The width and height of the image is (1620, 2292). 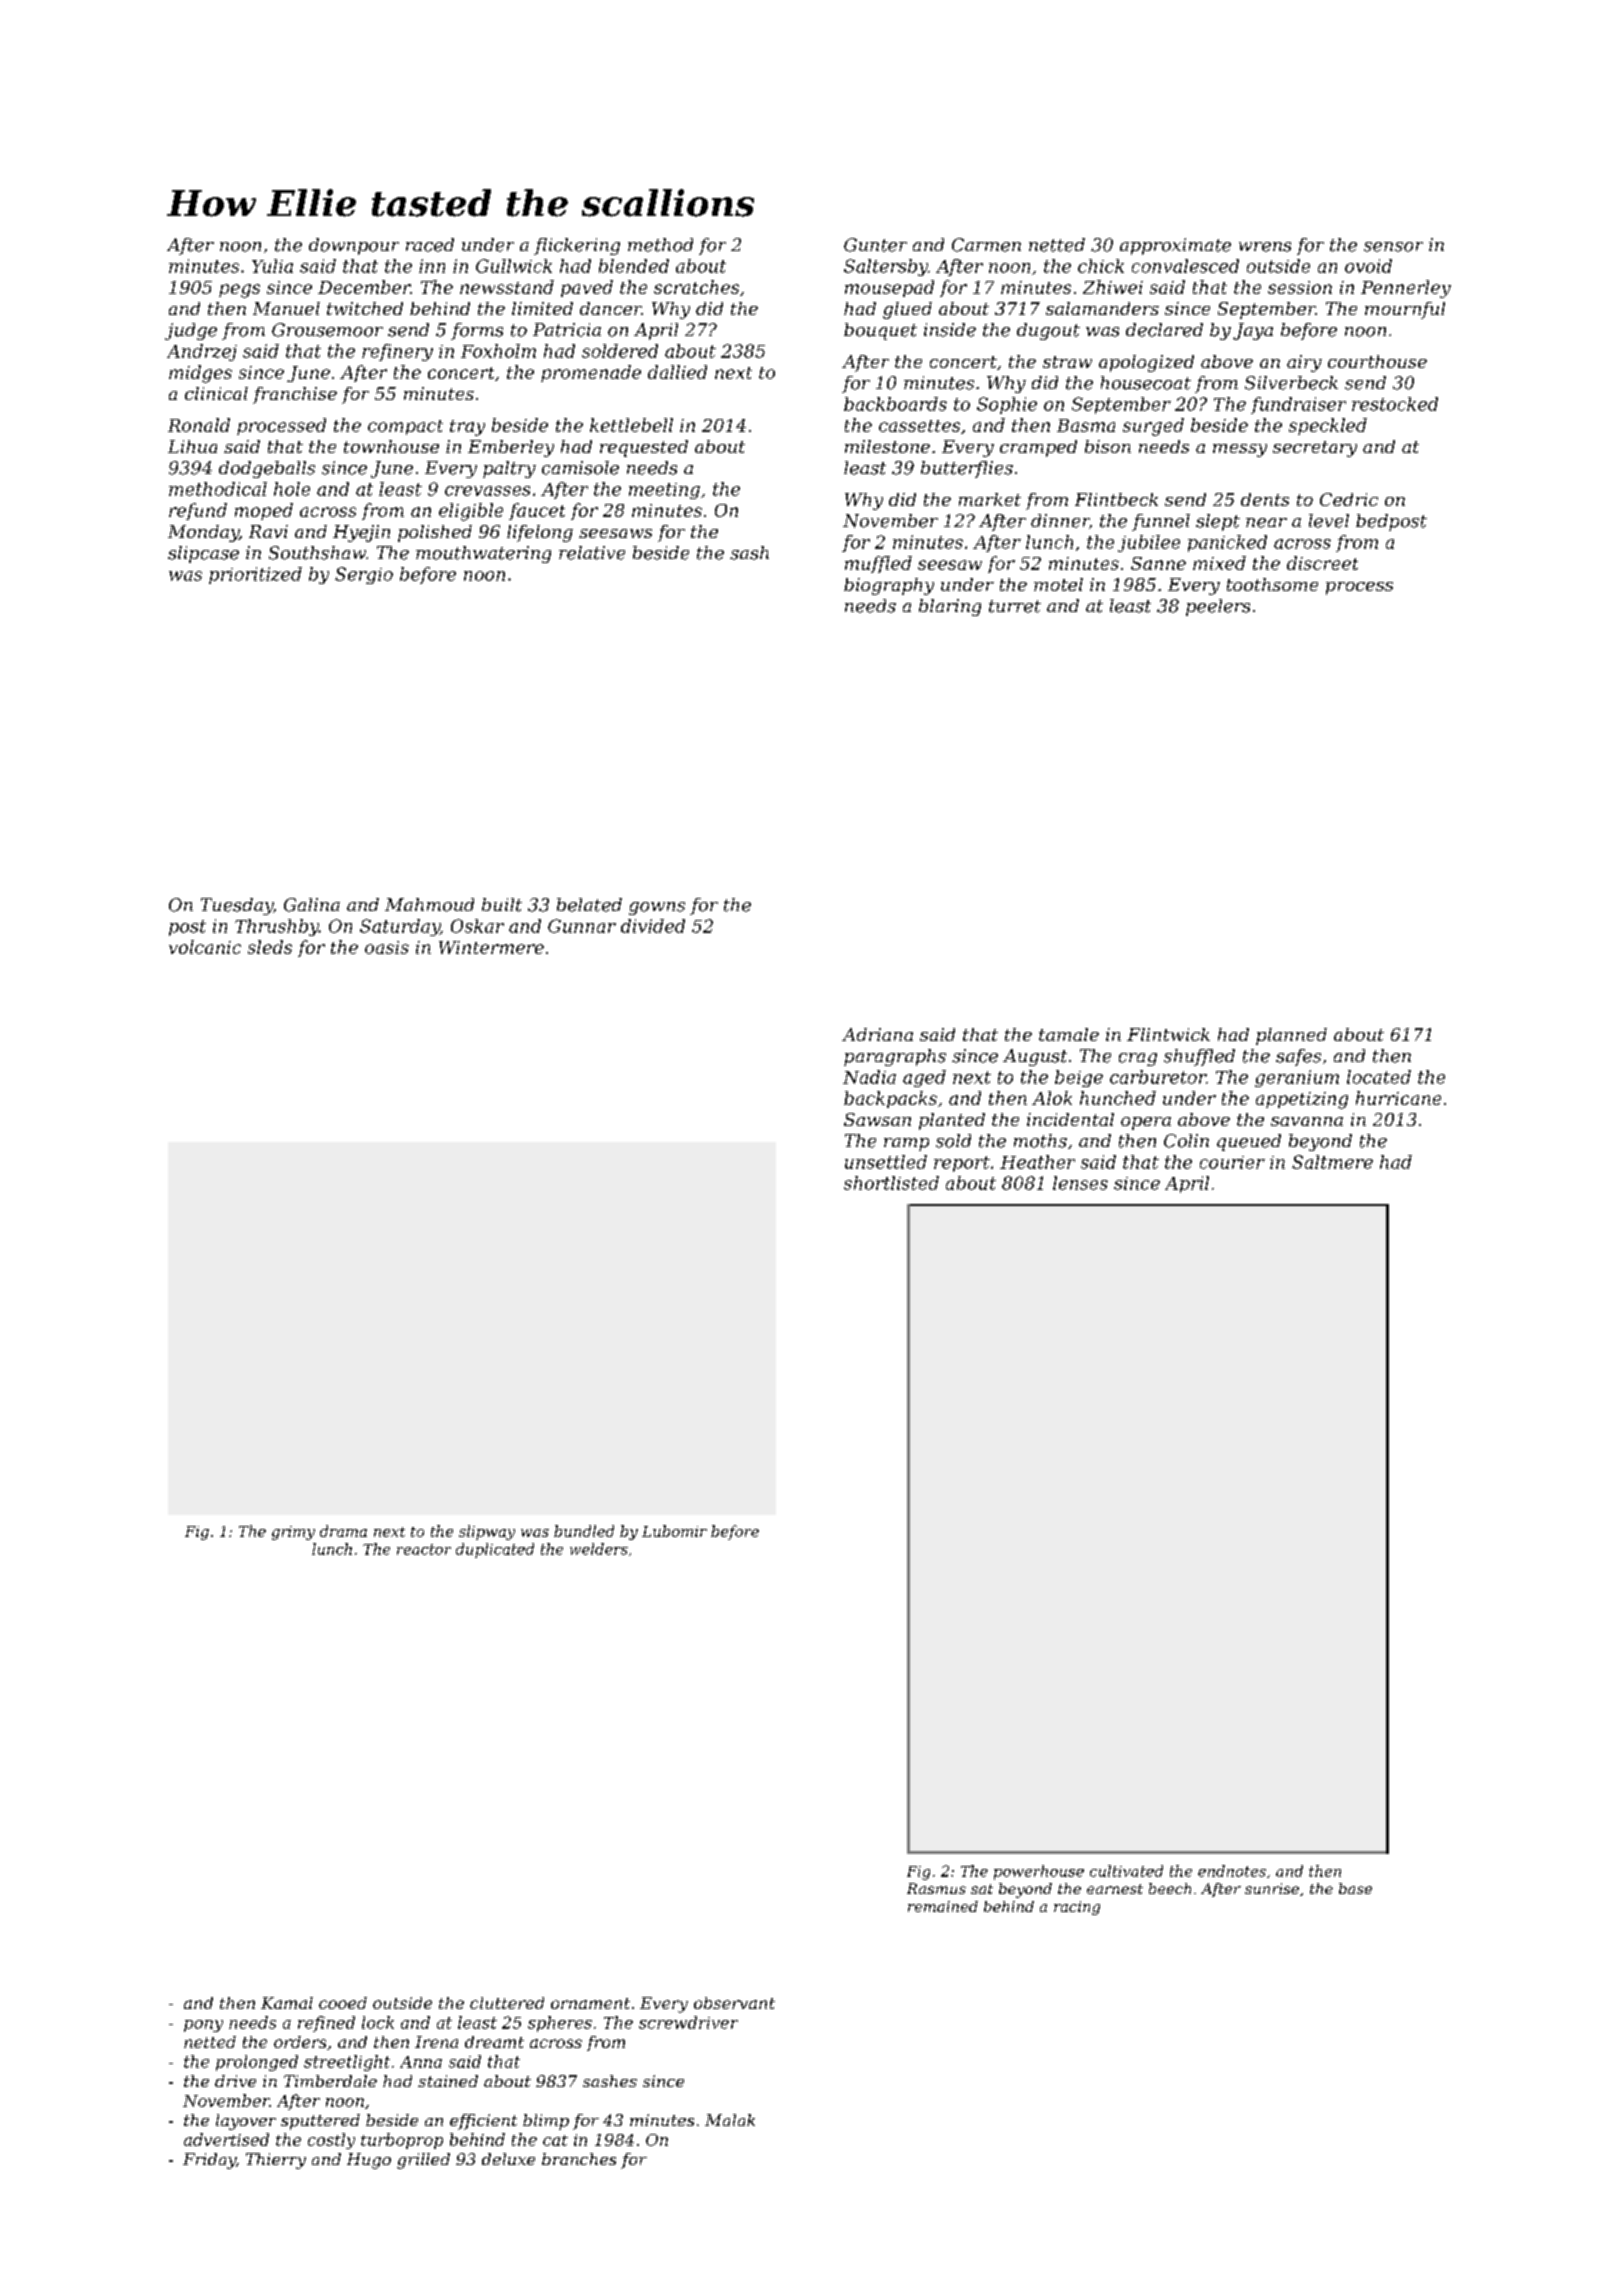 I want to click on divided, so click(x=653, y=926).
